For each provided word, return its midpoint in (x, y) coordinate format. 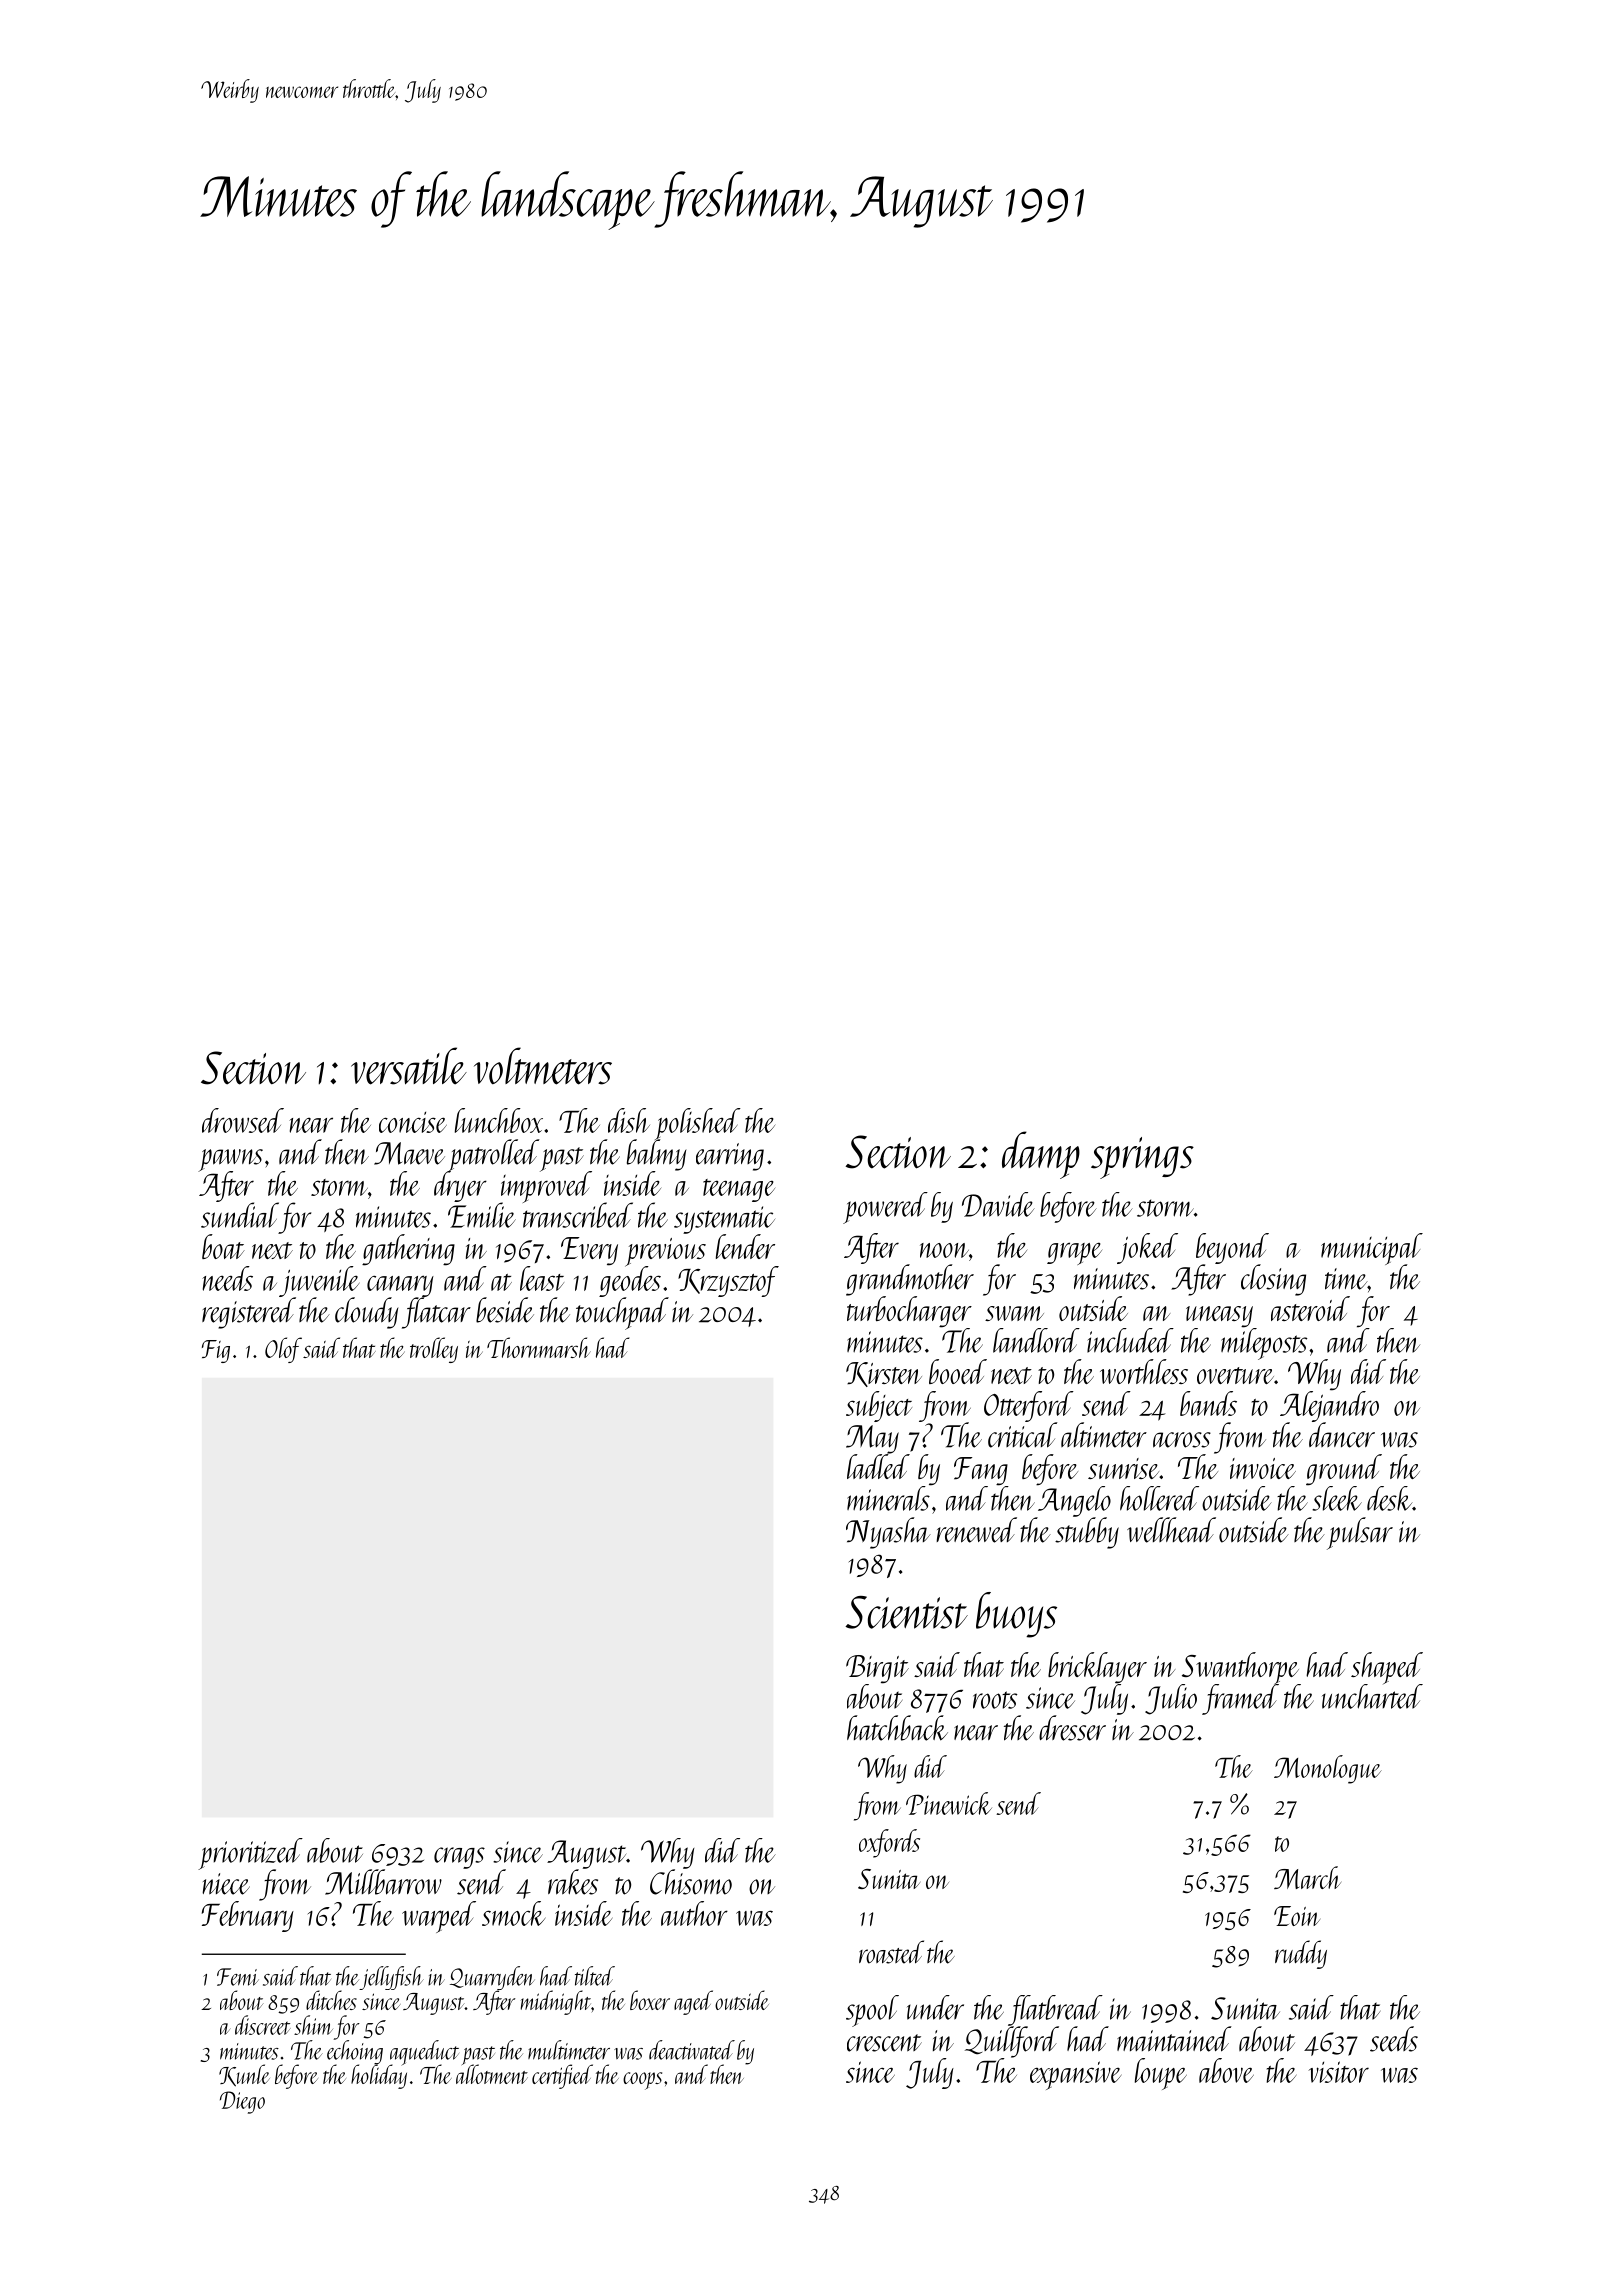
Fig (216, 1351)
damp (1041, 1155)
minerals (889, 1498)
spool (872, 2011)
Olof (283, 1350)
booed (958, 1371)
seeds (1394, 2039)
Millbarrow (383, 1882)
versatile (409, 1066)
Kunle (244, 2075)
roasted (891, 1952)
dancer (1342, 1435)
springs (1142, 1158)
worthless (1144, 1371)
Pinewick (949, 1803)
